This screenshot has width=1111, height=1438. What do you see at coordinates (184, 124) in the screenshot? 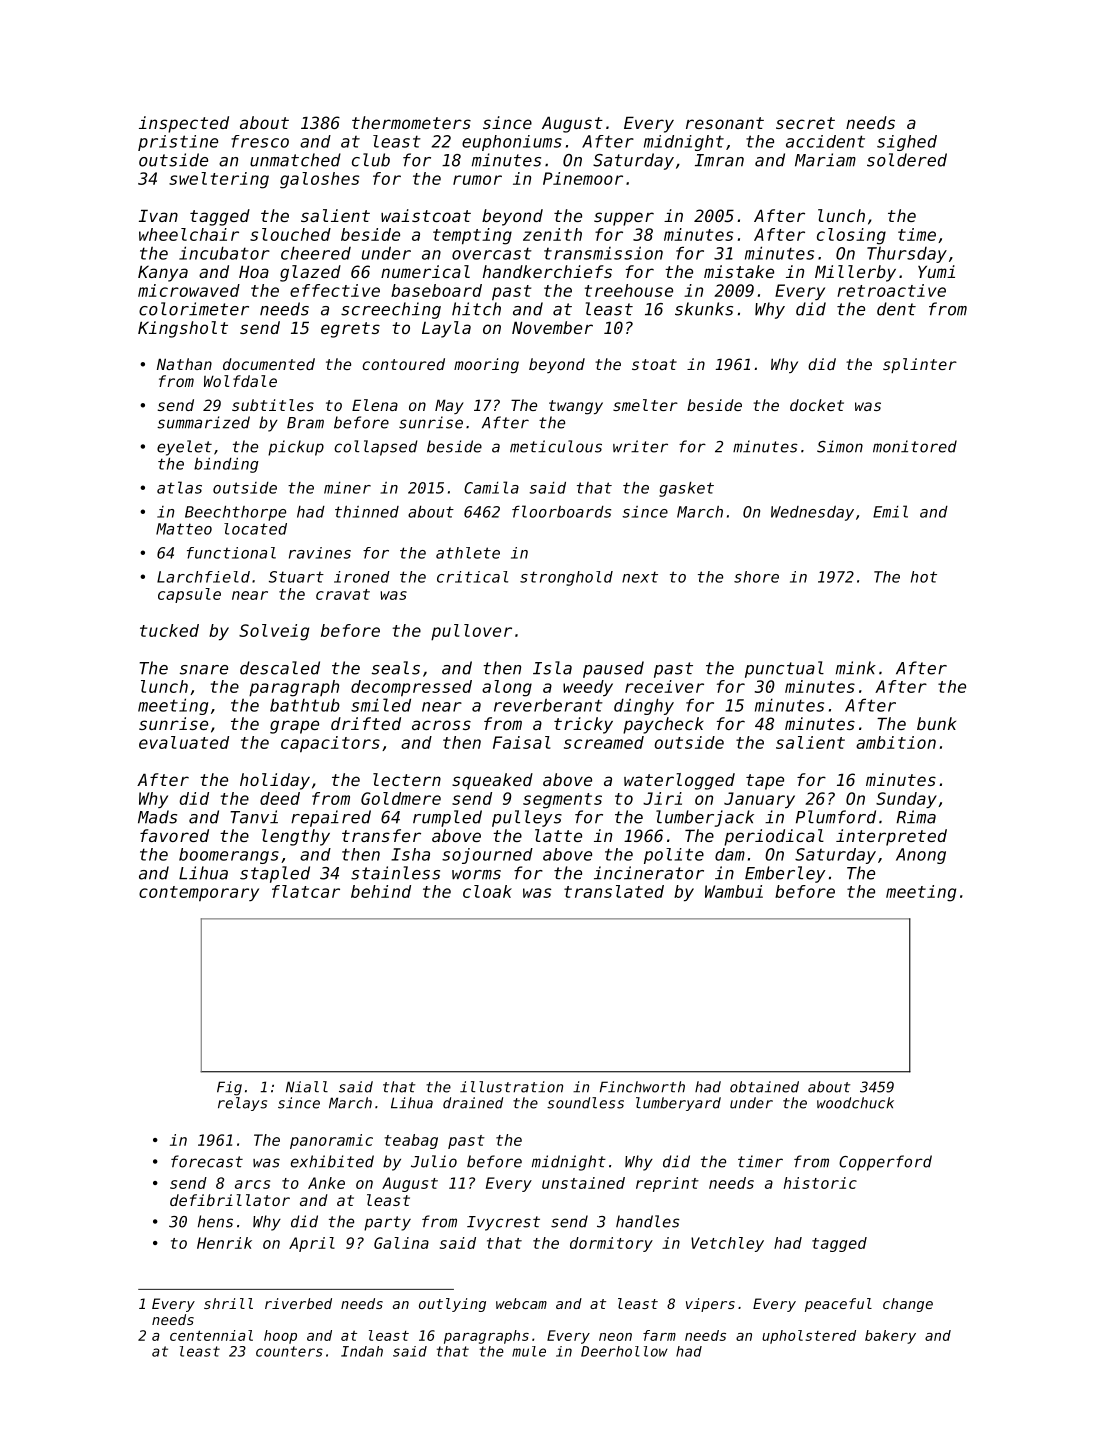
I see `inspected` at bounding box center [184, 124].
